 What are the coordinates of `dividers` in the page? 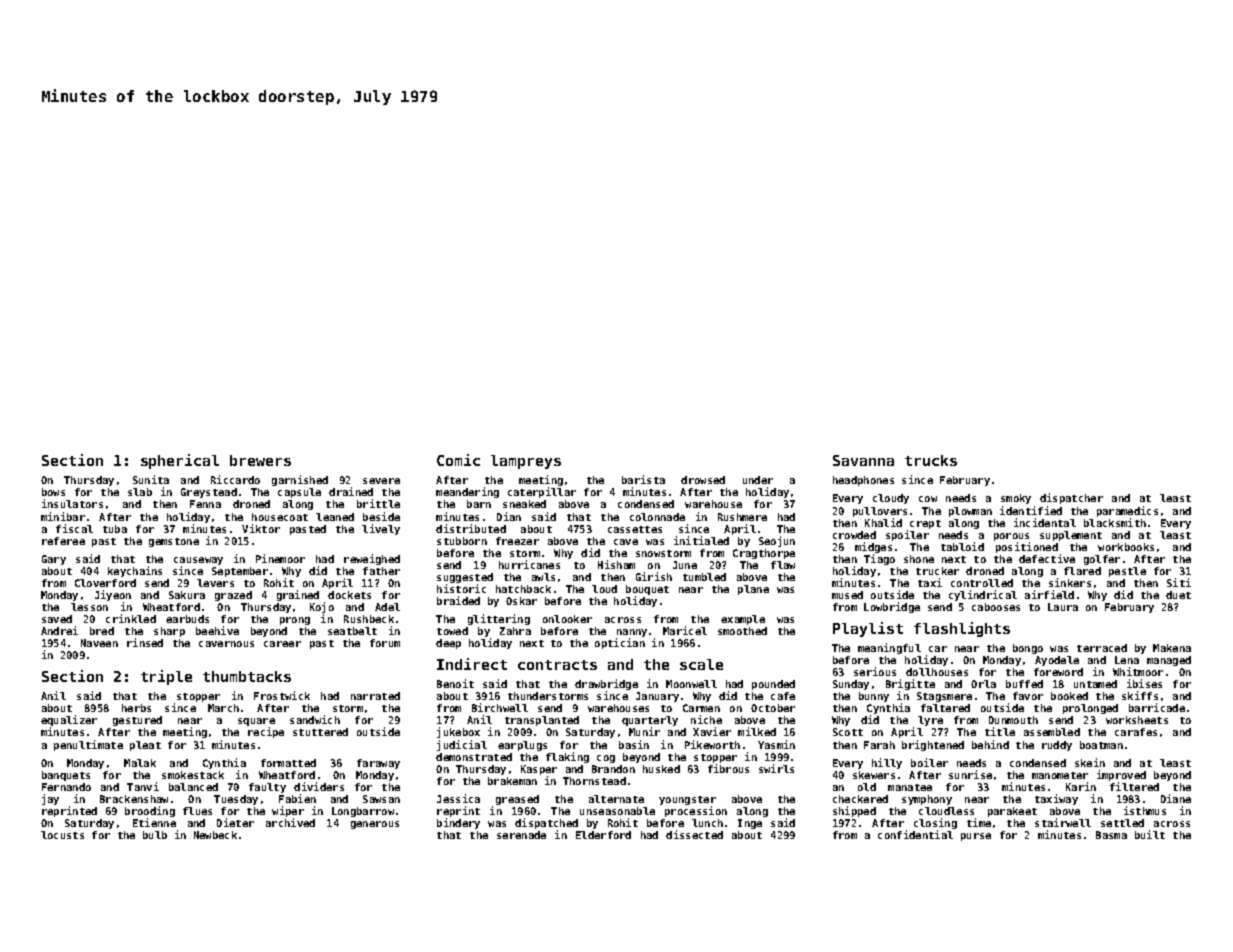 It's located at (319, 786).
